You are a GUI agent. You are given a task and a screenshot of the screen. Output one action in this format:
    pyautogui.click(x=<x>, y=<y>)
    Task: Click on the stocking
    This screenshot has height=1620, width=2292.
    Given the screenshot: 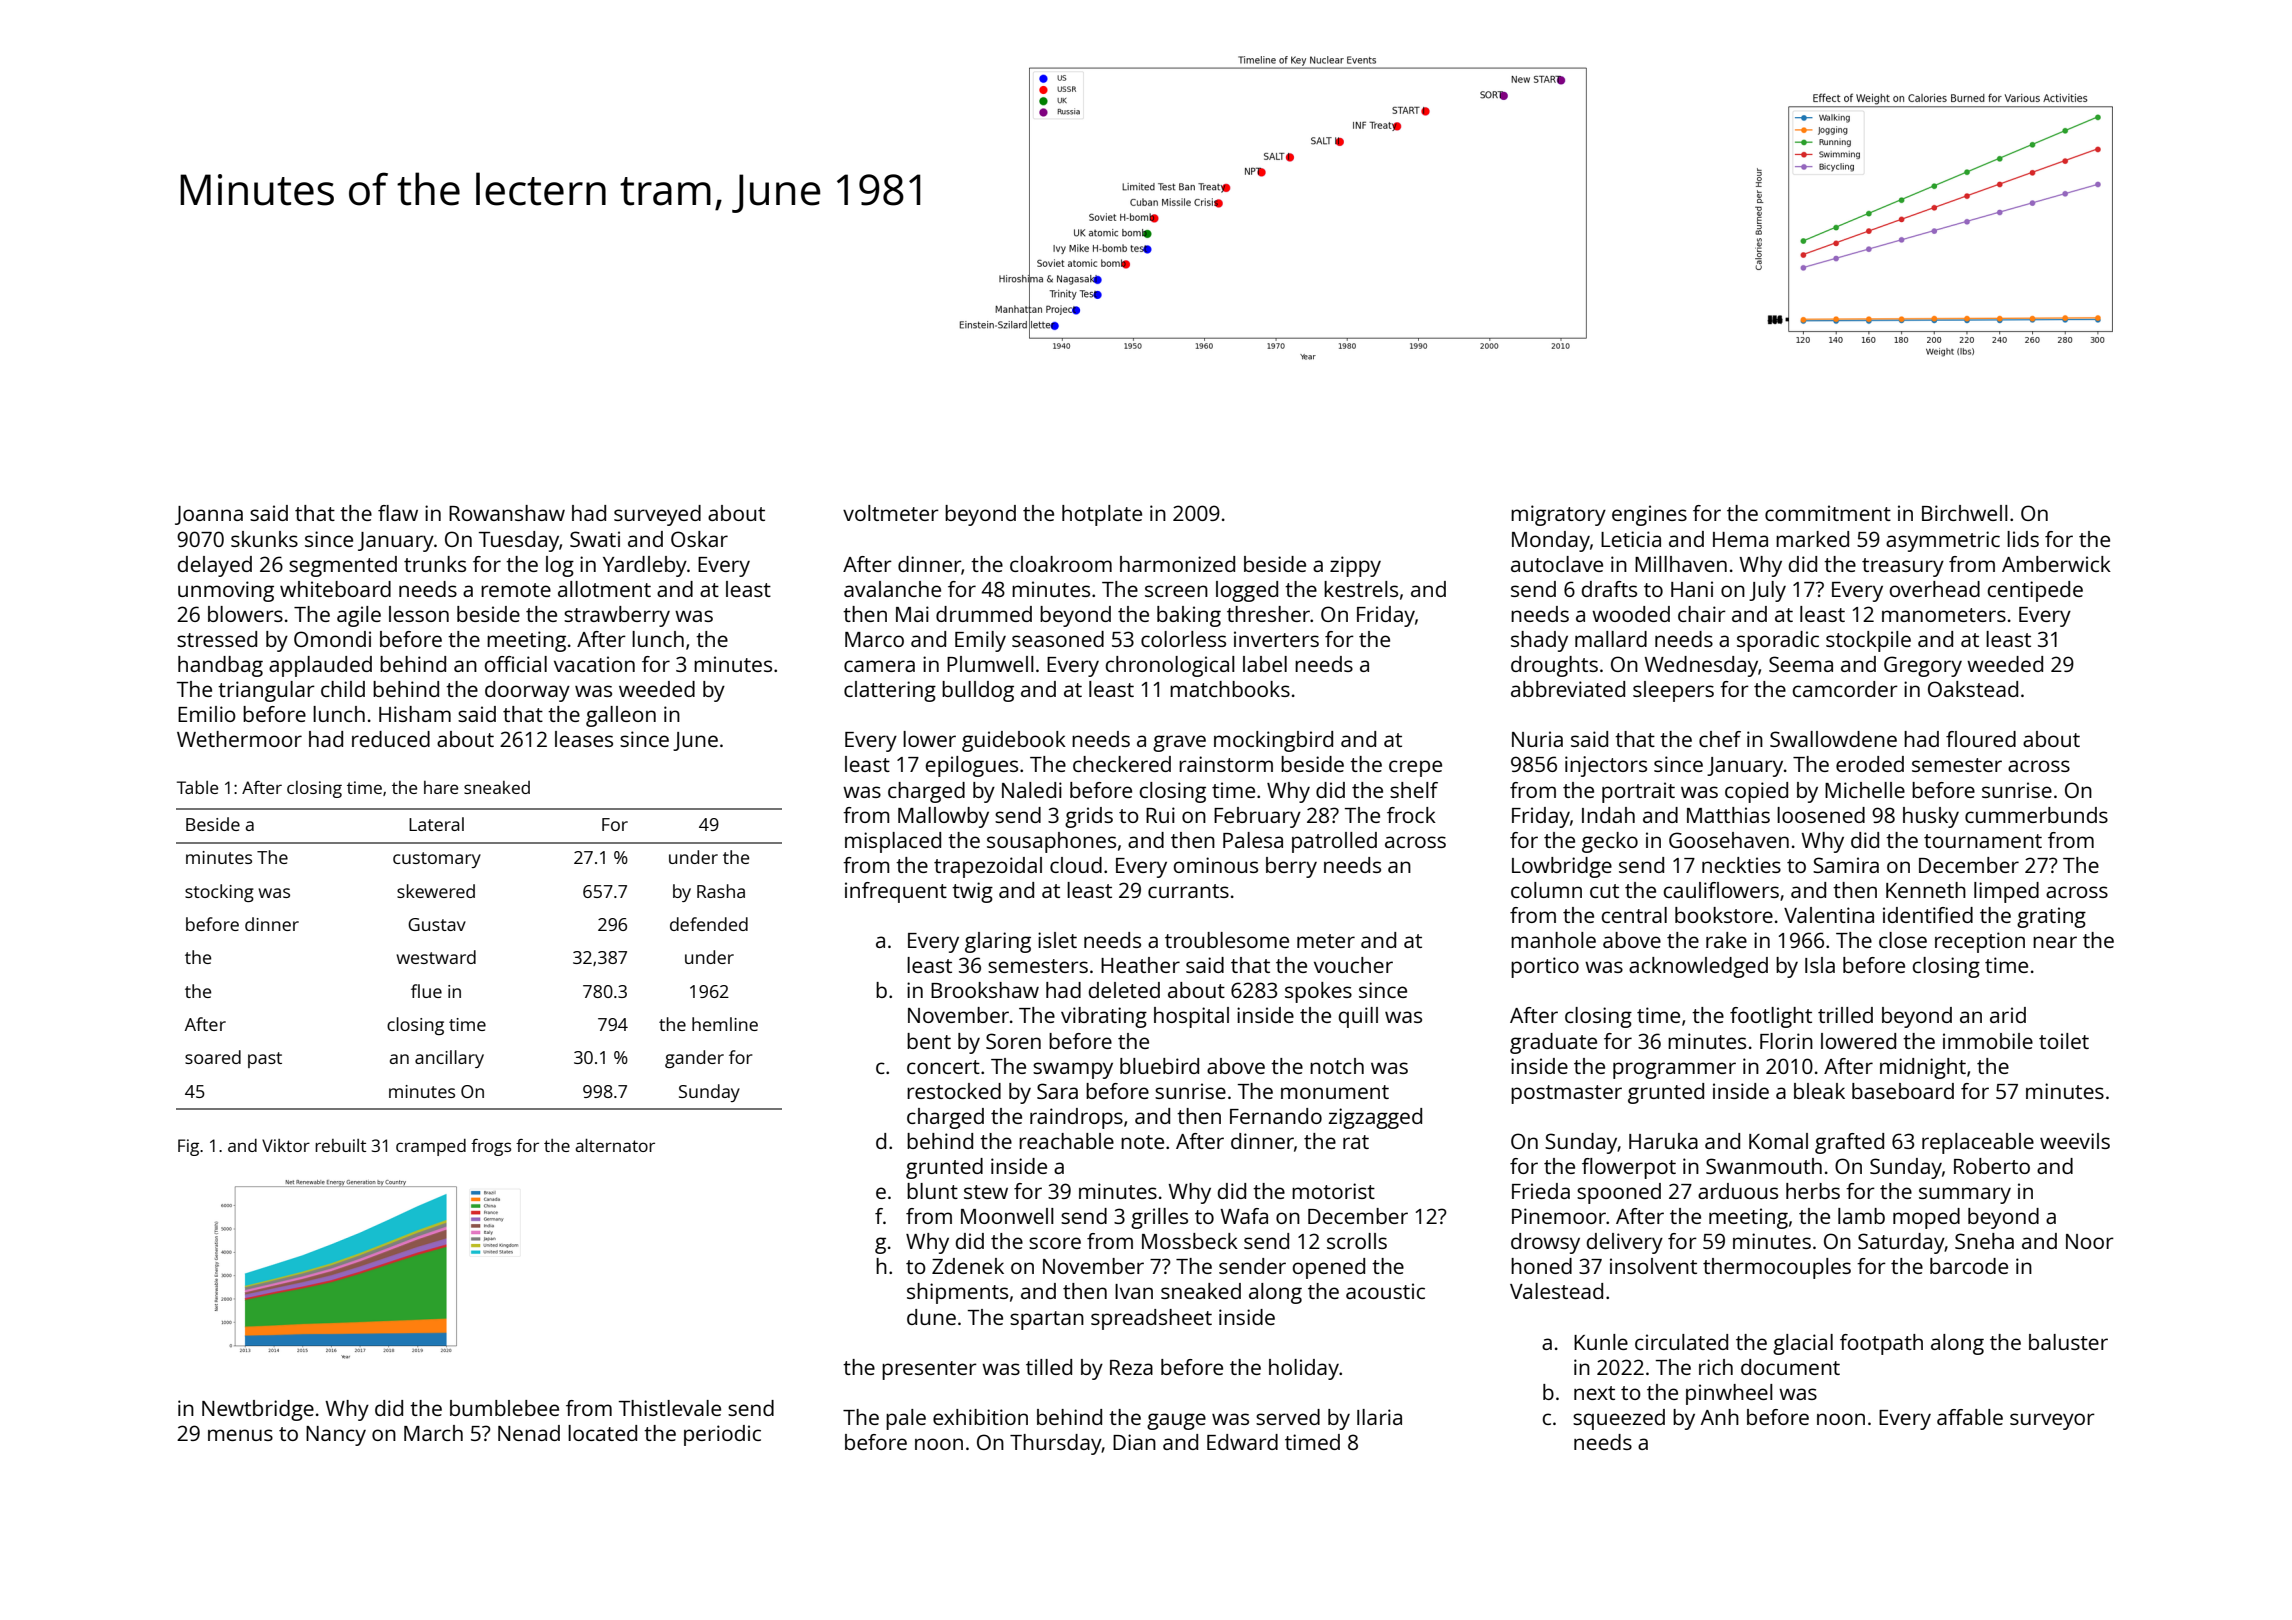 What is the action you would take?
    pyautogui.click(x=219, y=893)
